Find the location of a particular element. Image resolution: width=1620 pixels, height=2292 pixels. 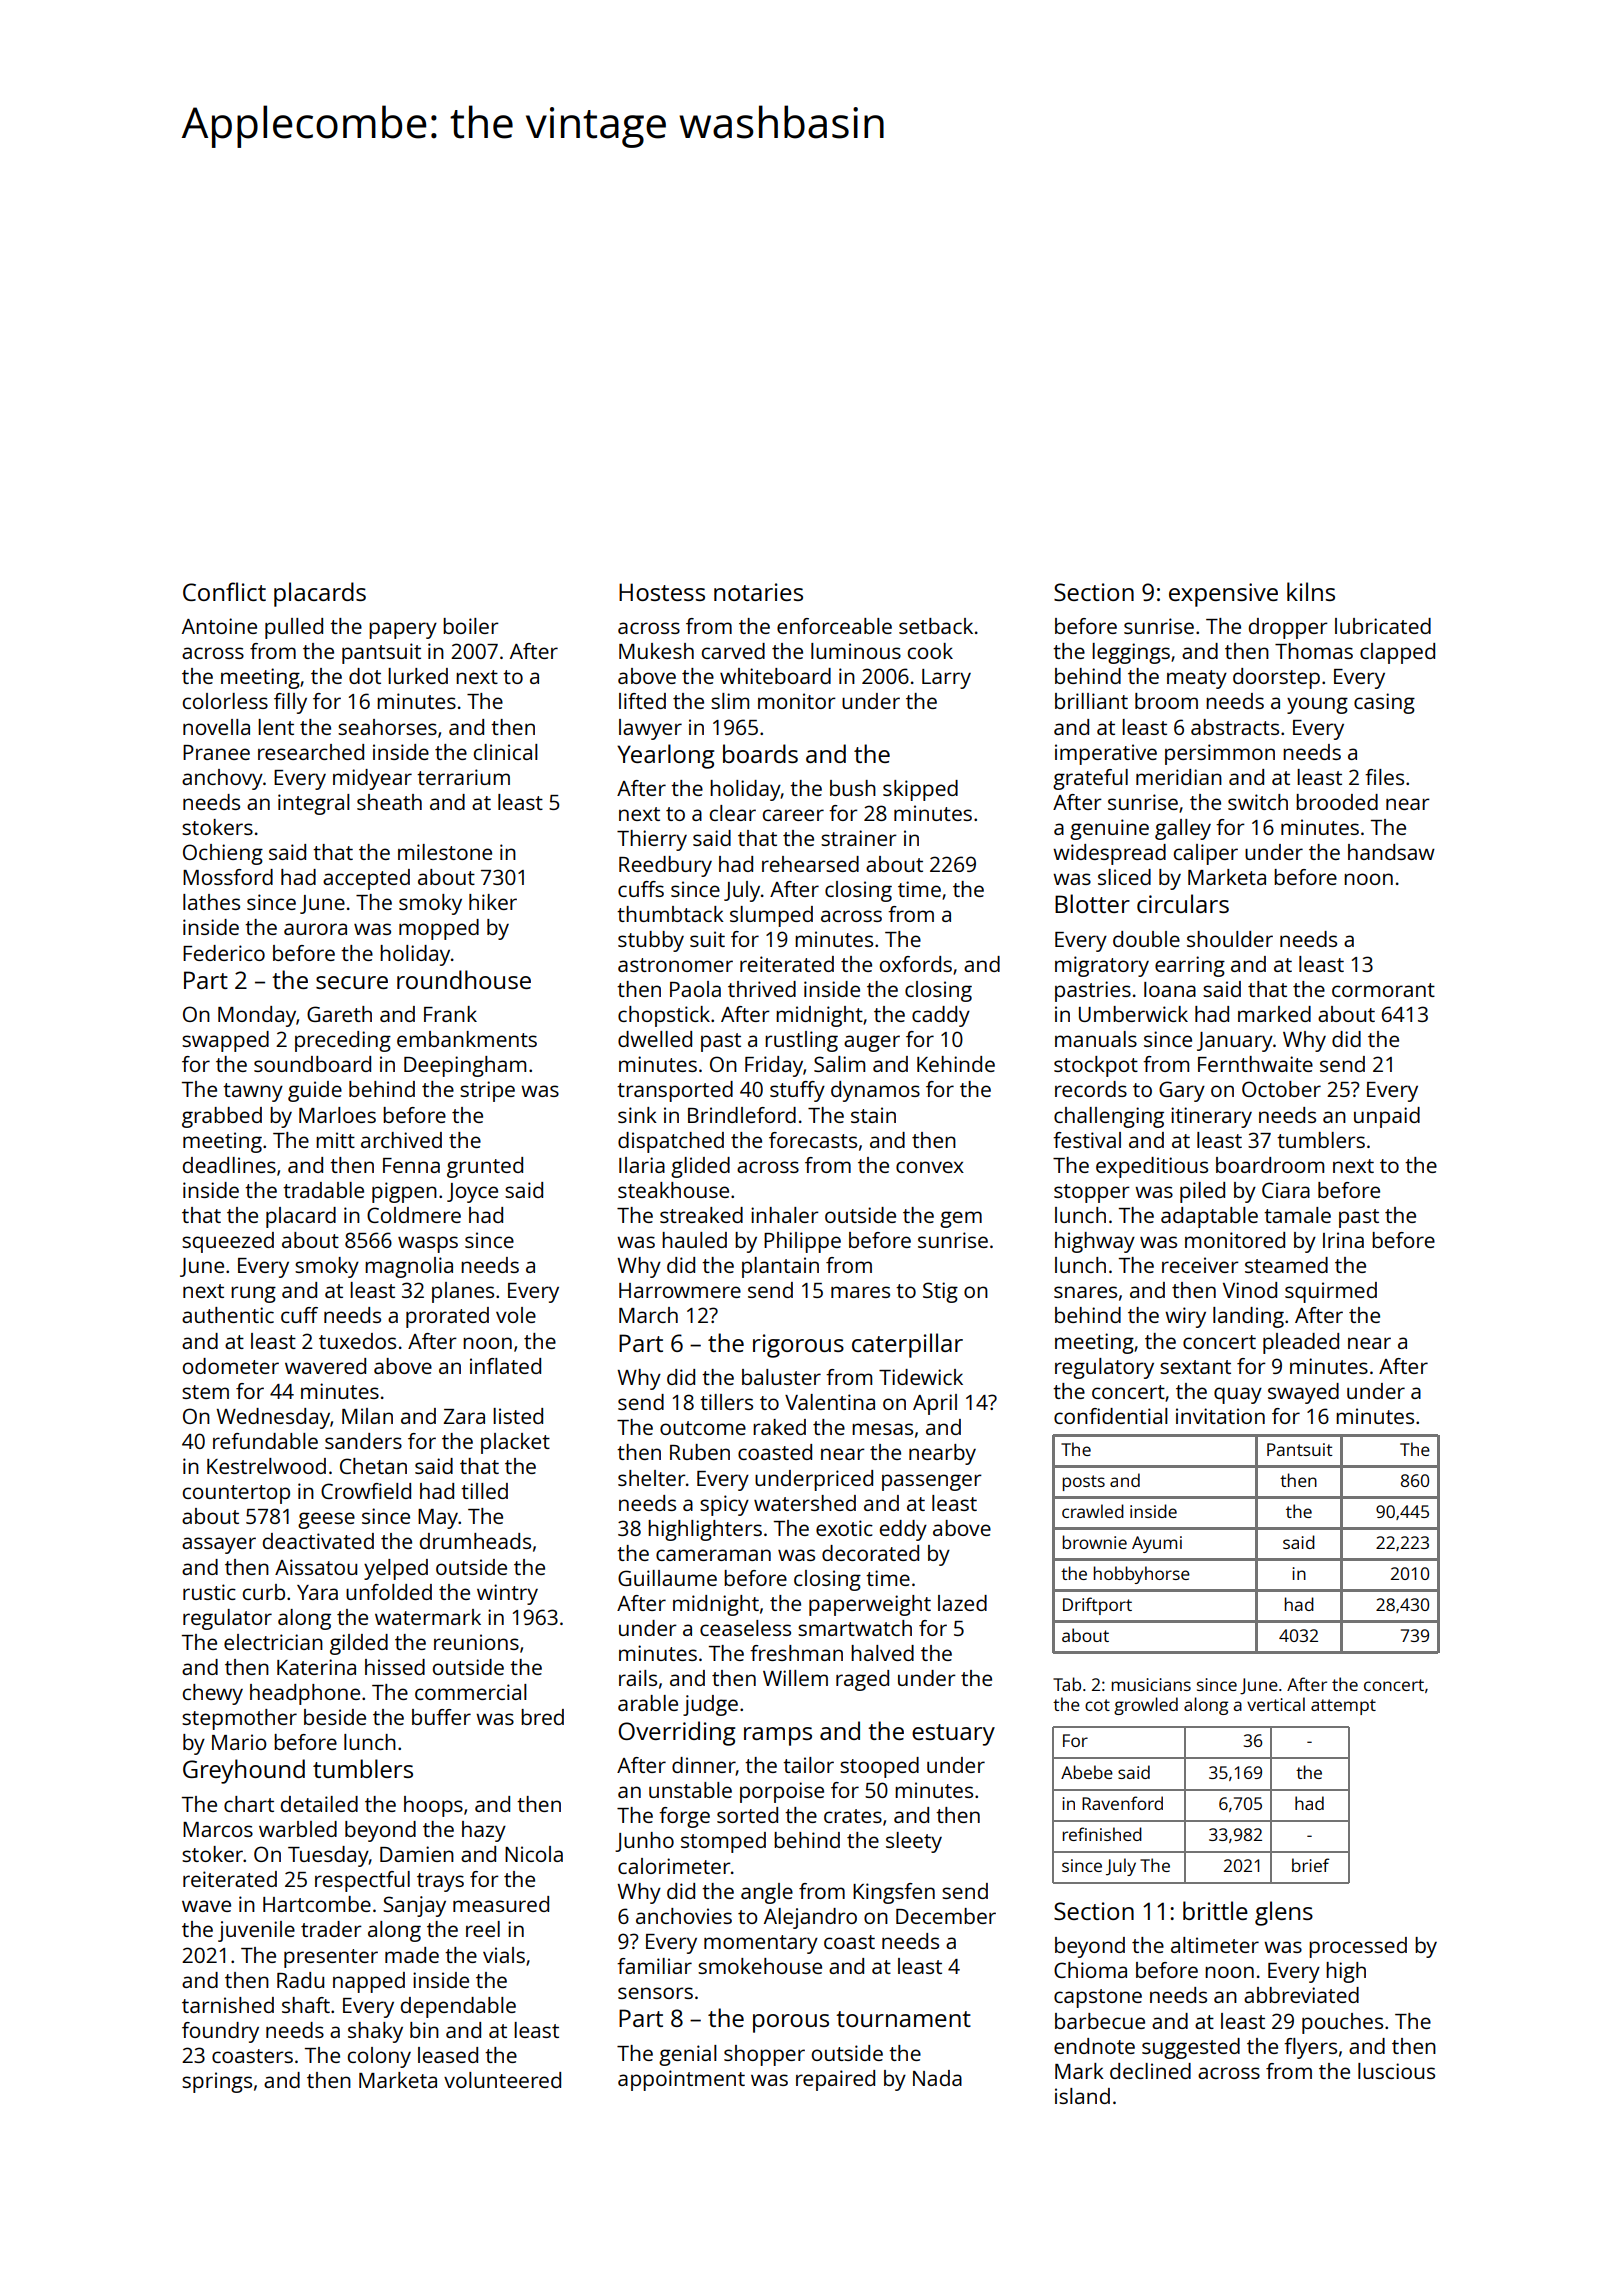

rigorous is located at coordinates (798, 1346).
